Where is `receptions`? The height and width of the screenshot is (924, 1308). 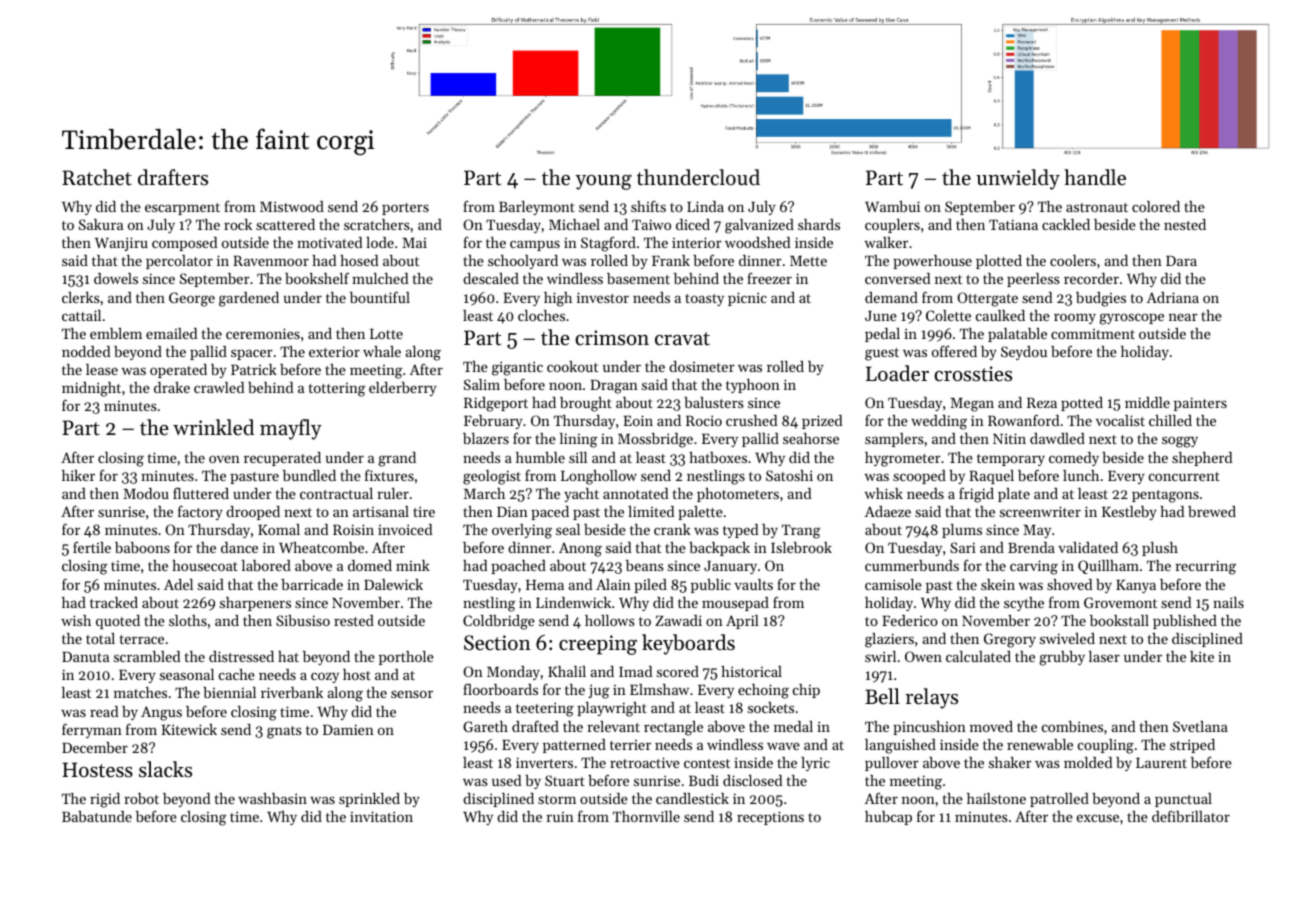
receptions is located at coordinates (770, 818).
